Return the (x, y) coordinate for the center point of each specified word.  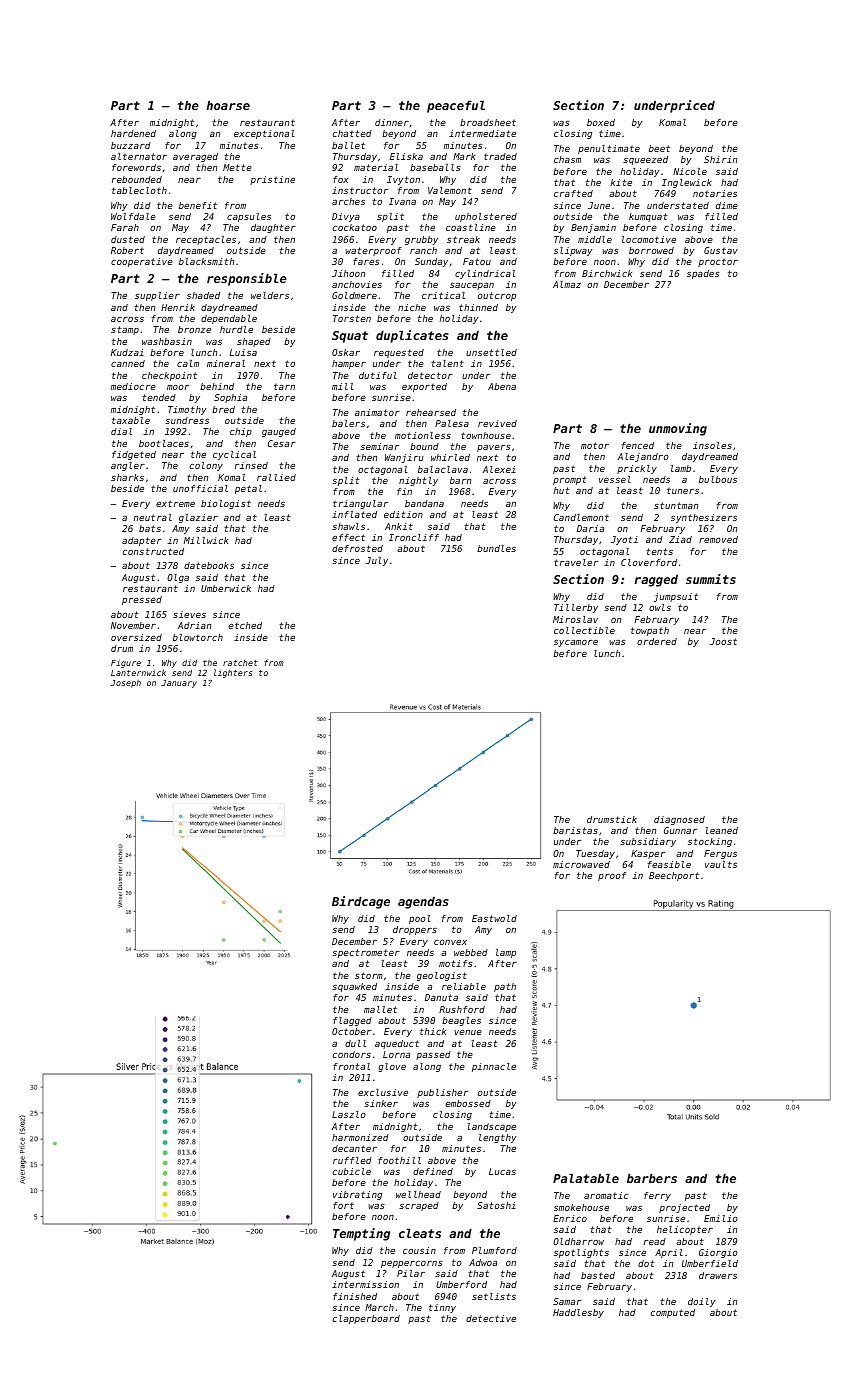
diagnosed (679, 820)
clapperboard (366, 1319)
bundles (496, 548)
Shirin (720, 159)
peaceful (456, 106)
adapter (142, 541)
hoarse (228, 105)
